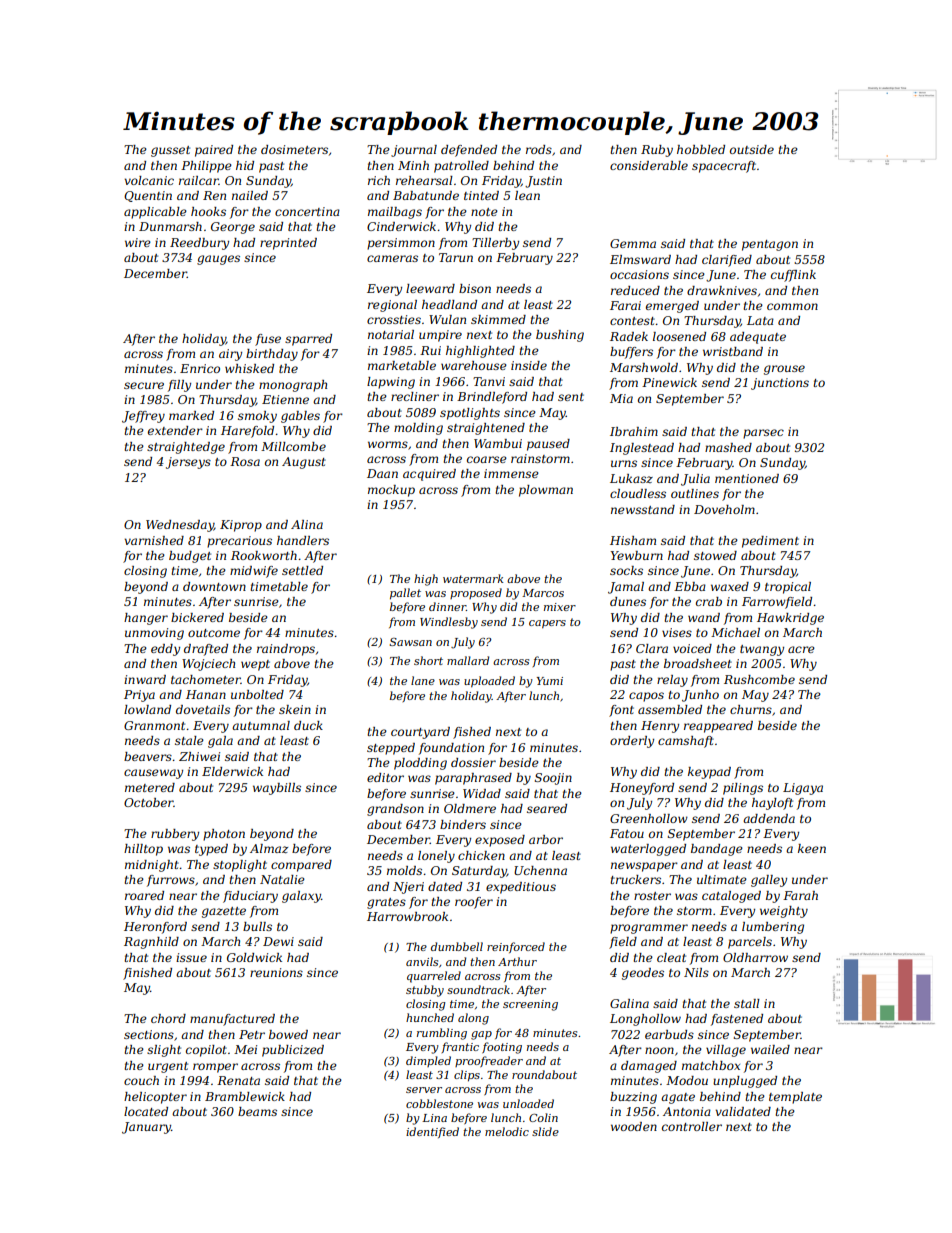  What do you see at coordinates (752, 149) in the screenshot?
I see `outside` at bounding box center [752, 149].
